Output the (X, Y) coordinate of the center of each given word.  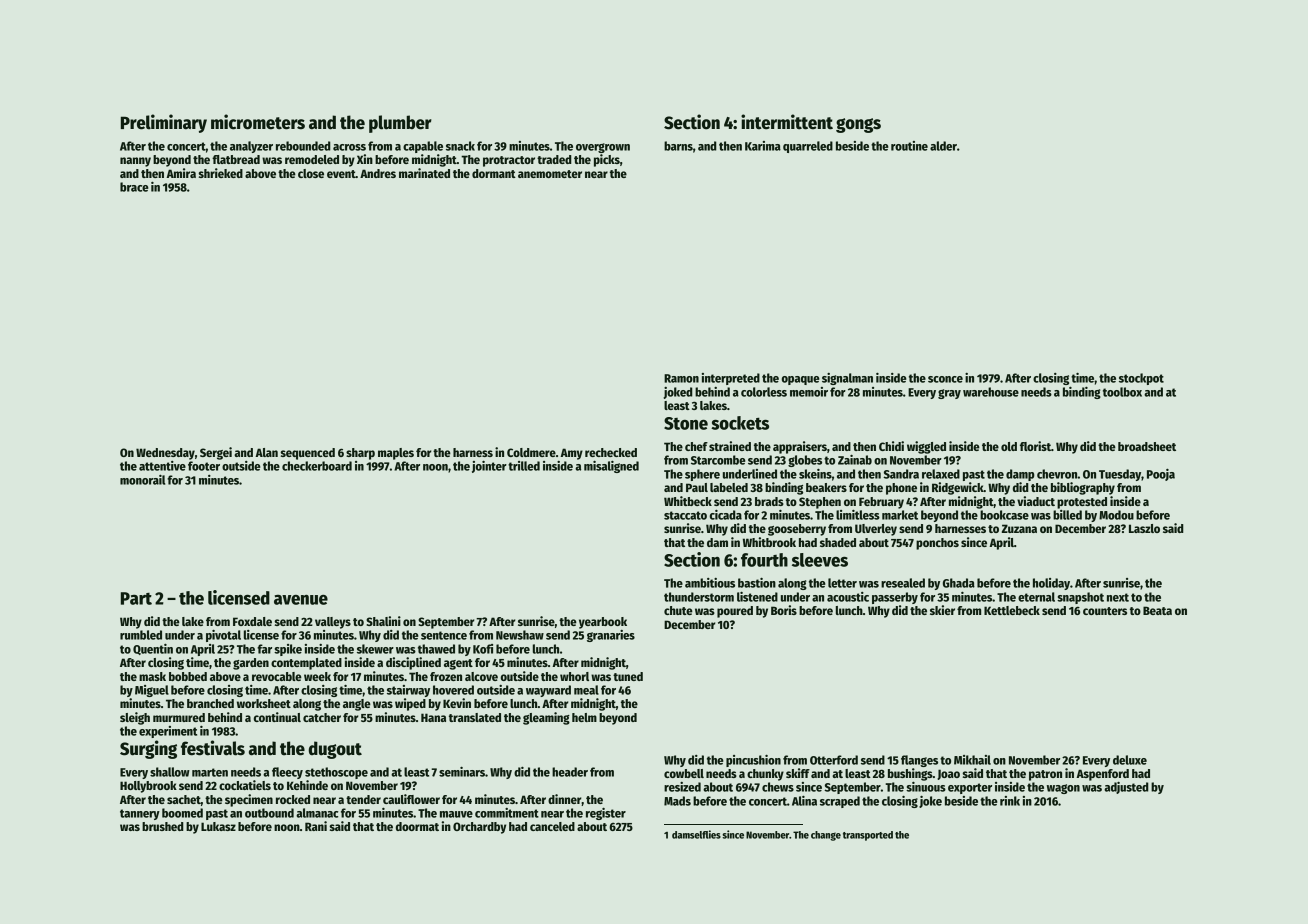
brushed (163, 826)
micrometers (258, 122)
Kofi (483, 649)
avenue (301, 600)
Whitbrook (769, 542)
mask (152, 676)
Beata (1157, 610)
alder (943, 146)
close (311, 173)
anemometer (550, 174)
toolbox (1122, 392)
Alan (266, 452)
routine (909, 146)
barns (678, 146)
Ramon (681, 378)
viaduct (1036, 501)
